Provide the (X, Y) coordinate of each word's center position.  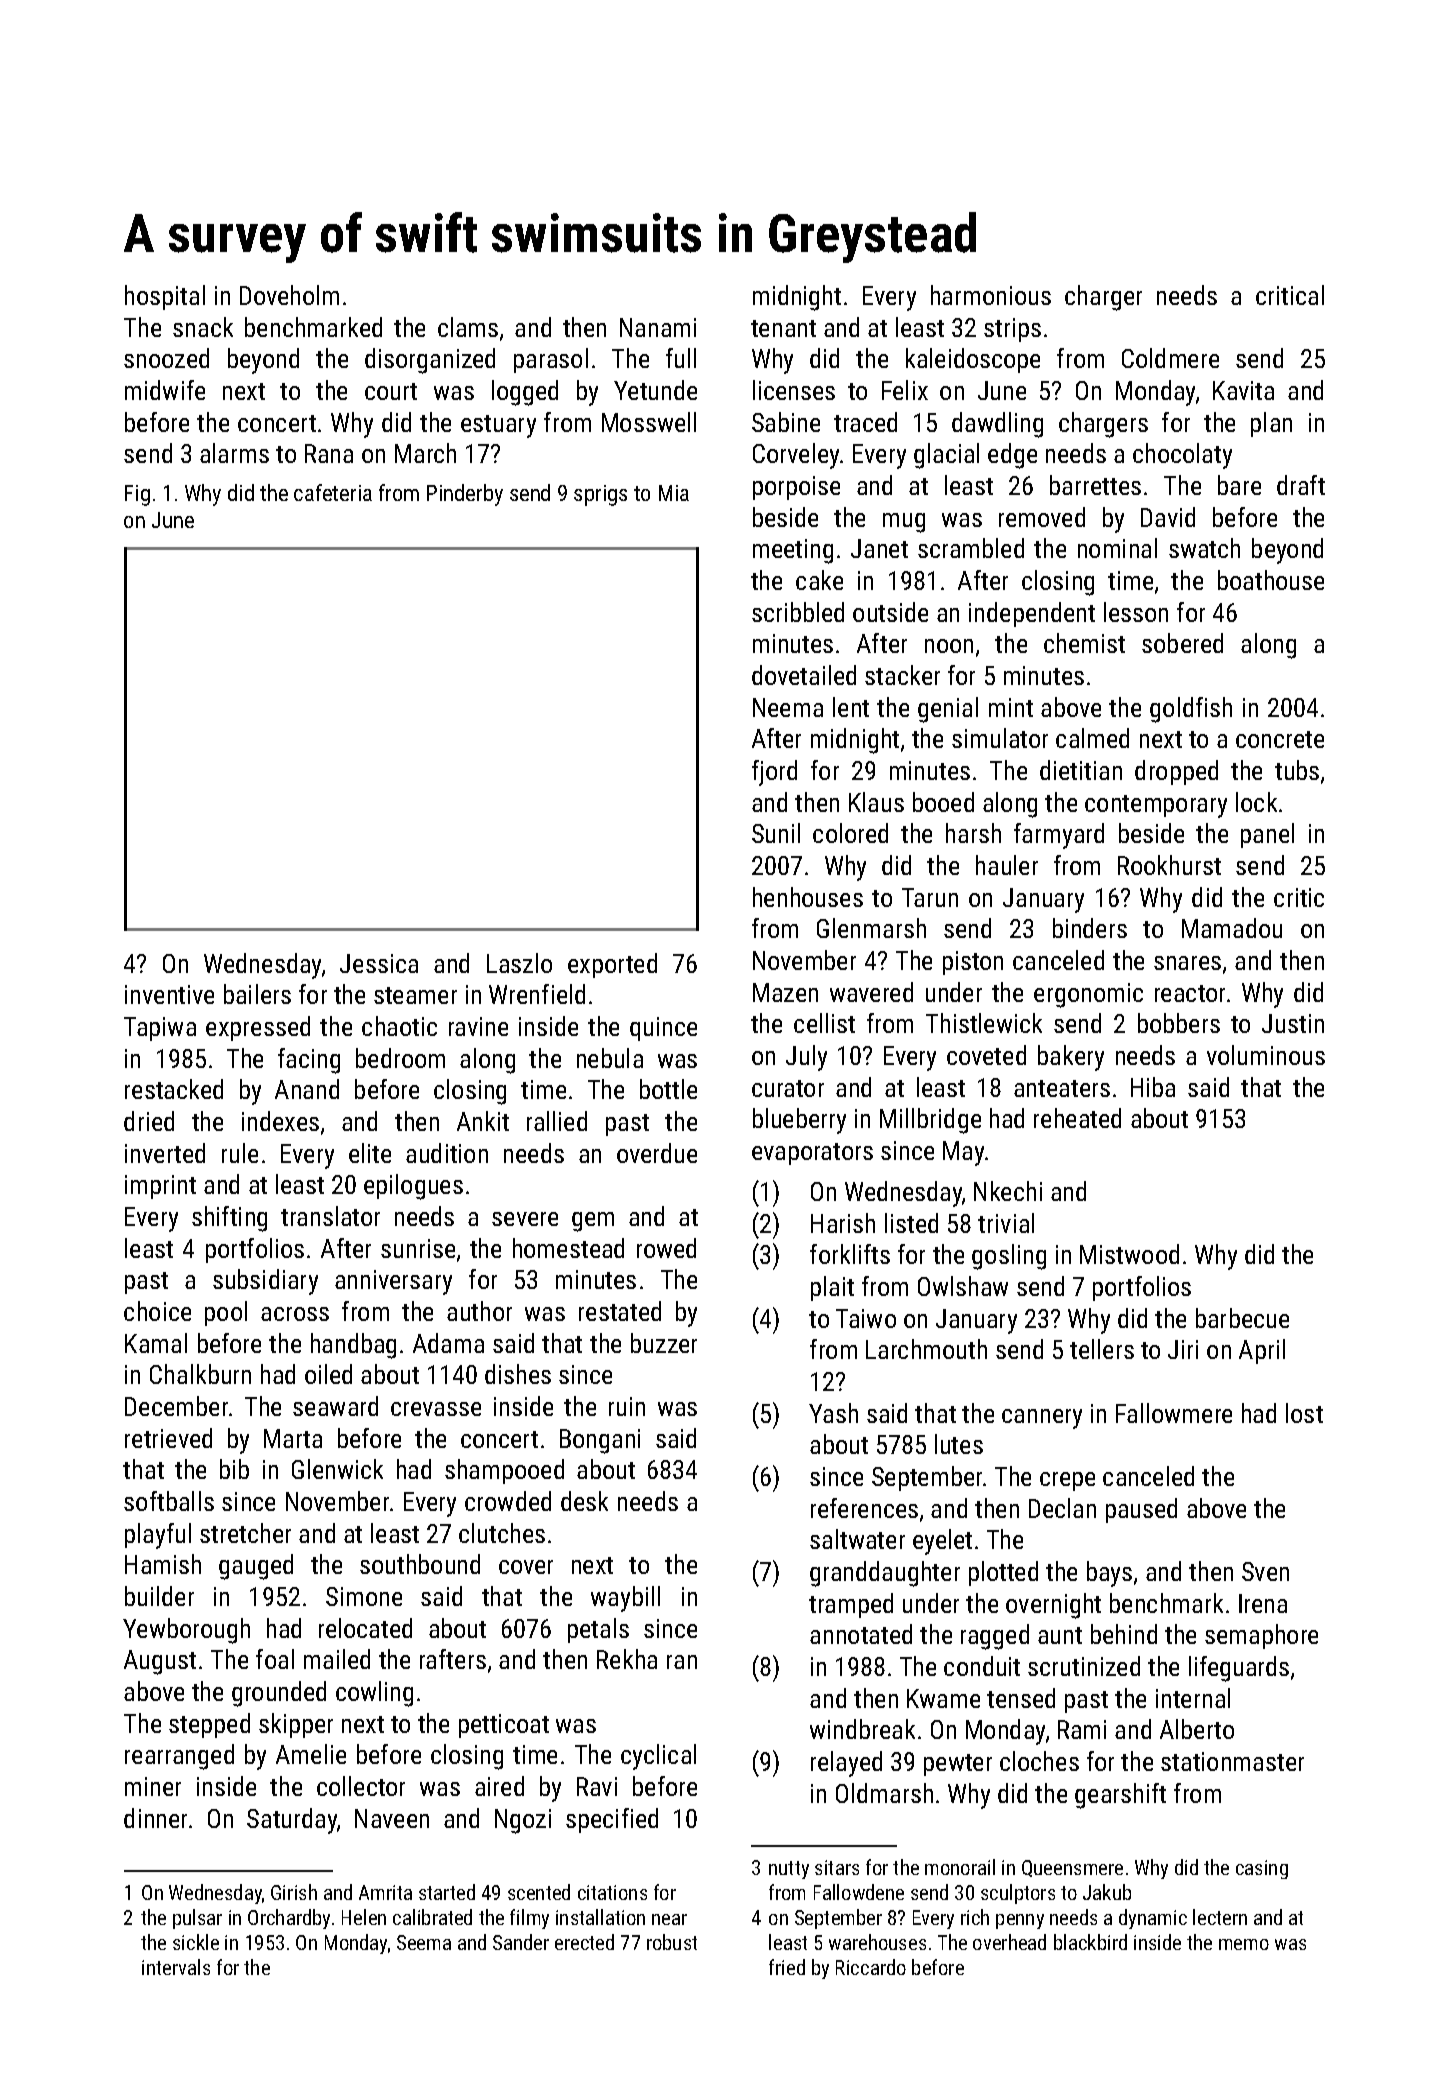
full (681, 358)
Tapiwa (160, 1029)
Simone (364, 1596)
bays (1109, 1574)
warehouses (877, 1942)
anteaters (1062, 1088)
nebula (610, 1058)
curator (788, 1088)
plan (1271, 424)
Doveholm (289, 295)
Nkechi (1008, 1191)
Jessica (379, 963)
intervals (176, 1967)
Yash (833, 1413)
